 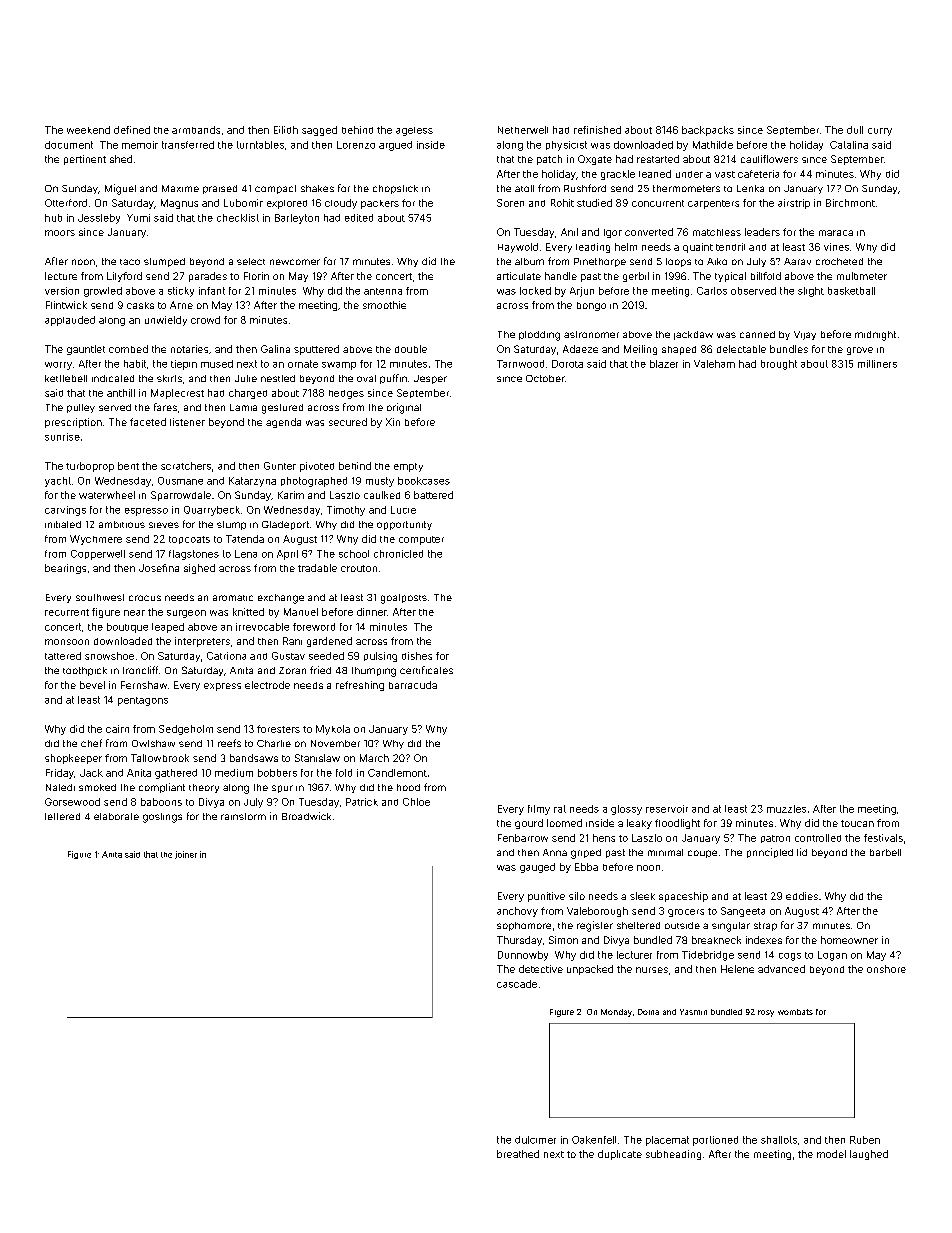 What do you see at coordinates (535, 1140) in the screenshot?
I see `dulcimer` at bounding box center [535, 1140].
